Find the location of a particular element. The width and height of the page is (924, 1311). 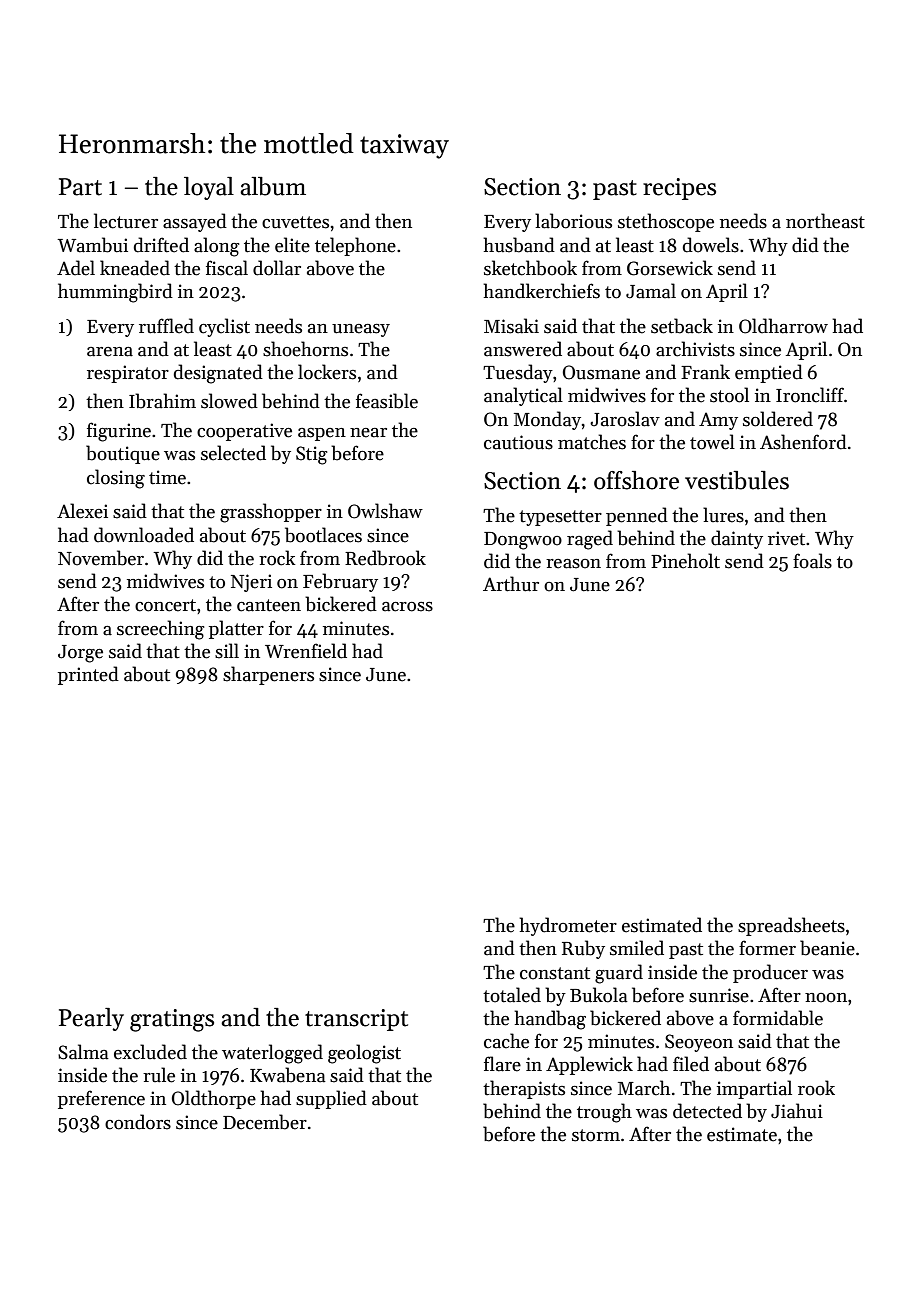

hydrometer is located at coordinates (568, 926).
